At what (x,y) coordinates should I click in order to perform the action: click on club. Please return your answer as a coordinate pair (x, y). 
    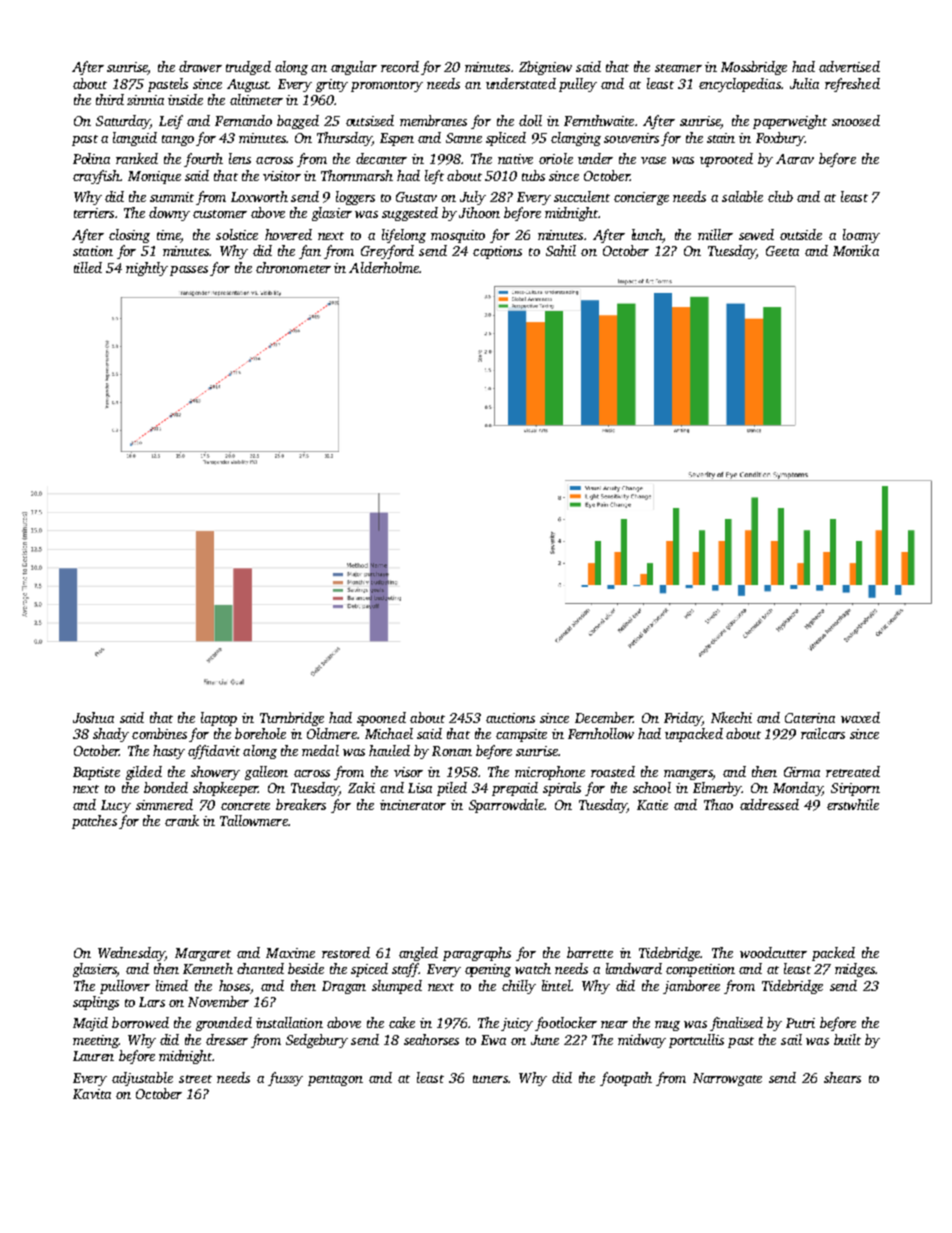
    Looking at the image, I should click on (780, 196).
